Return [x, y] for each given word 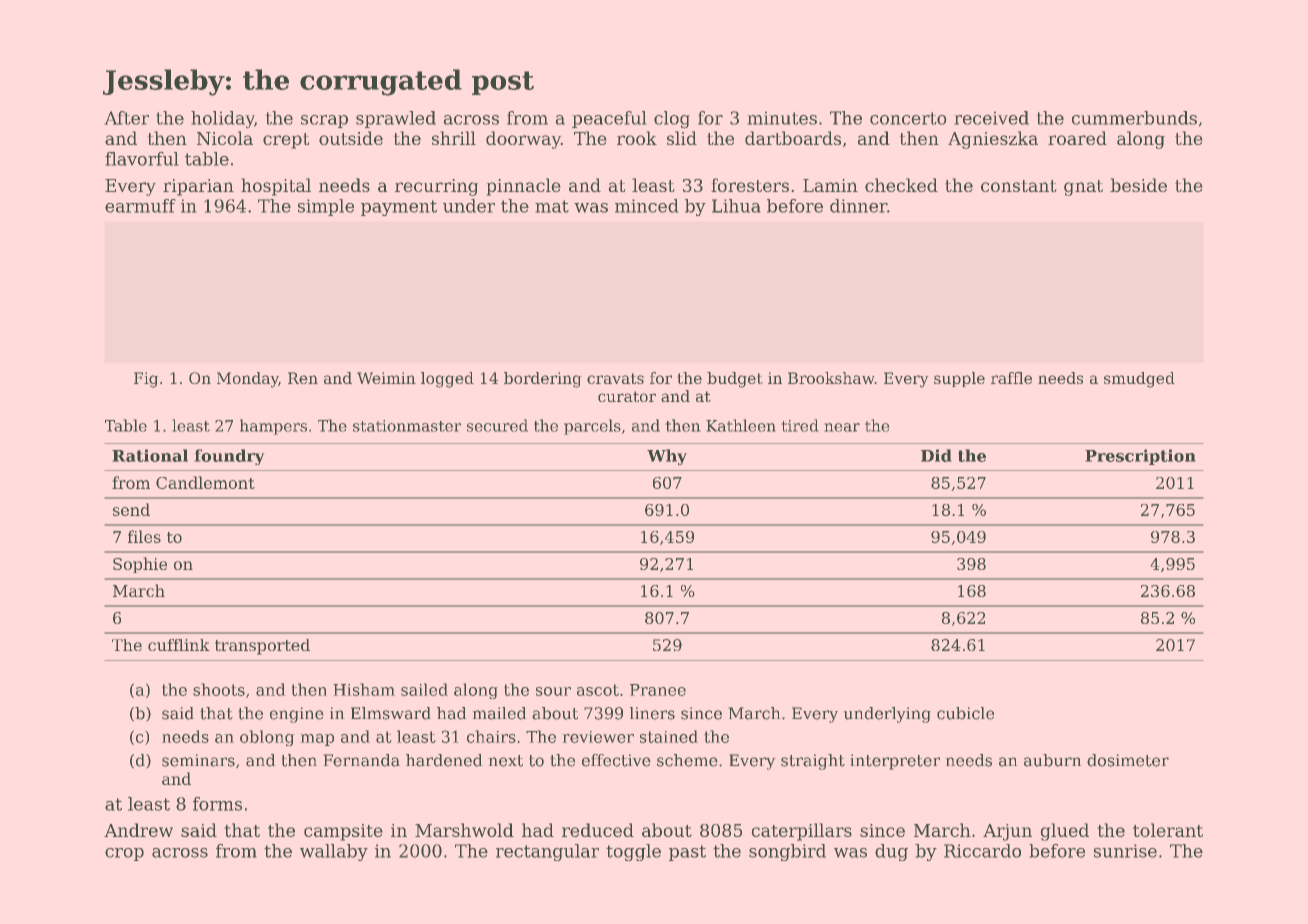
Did [936, 455]
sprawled [396, 119]
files [144, 536]
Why [667, 457]
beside [1138, 185]
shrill [454, 138]
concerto [908, 118]
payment [399, 208]
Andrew [138, 830]
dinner [858, 206]
